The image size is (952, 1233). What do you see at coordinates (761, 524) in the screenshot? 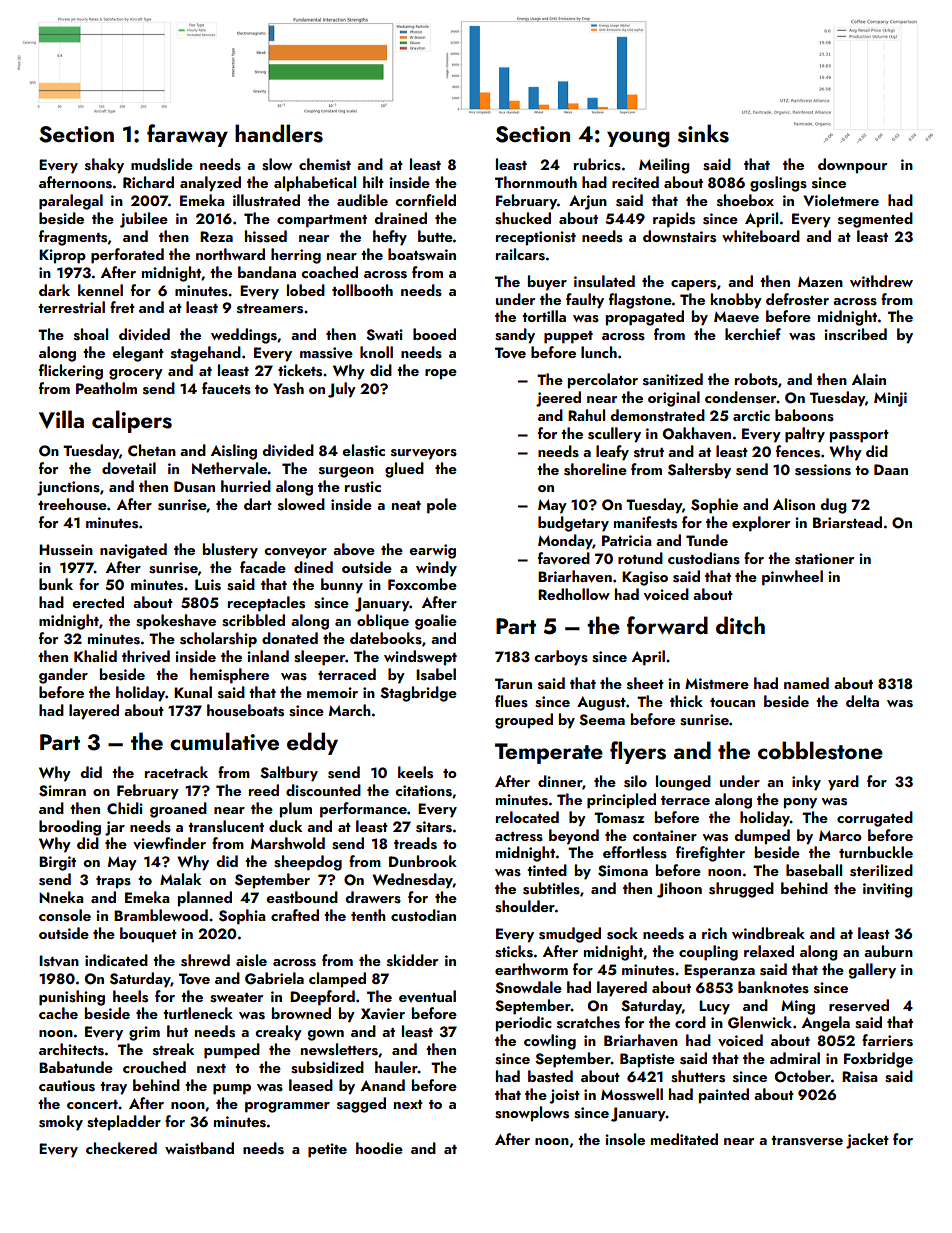
I see `explorer` at bounding box center [761, 524].
